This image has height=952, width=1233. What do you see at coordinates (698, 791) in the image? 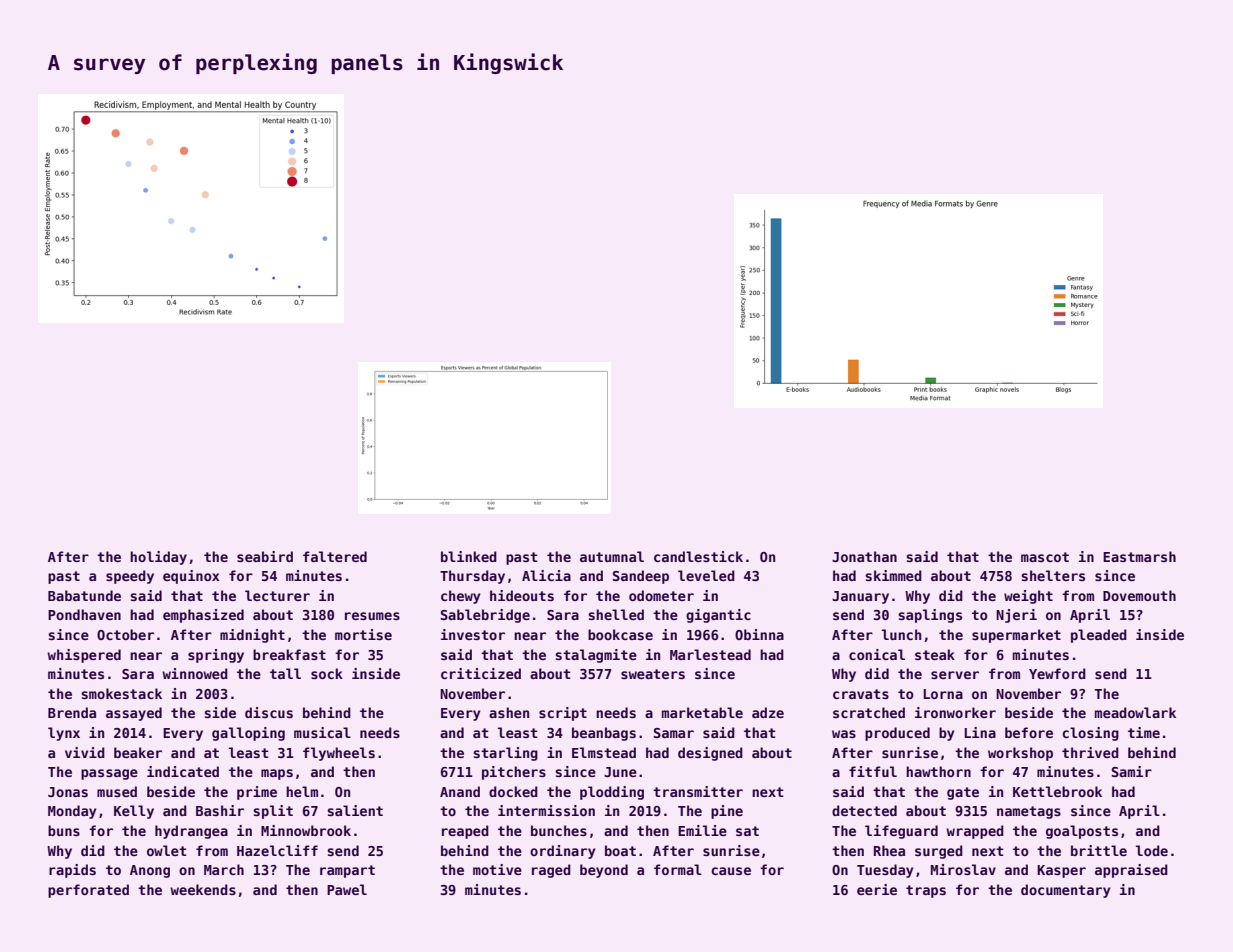
I see `transmitter` at bounding box center [698, 791].
